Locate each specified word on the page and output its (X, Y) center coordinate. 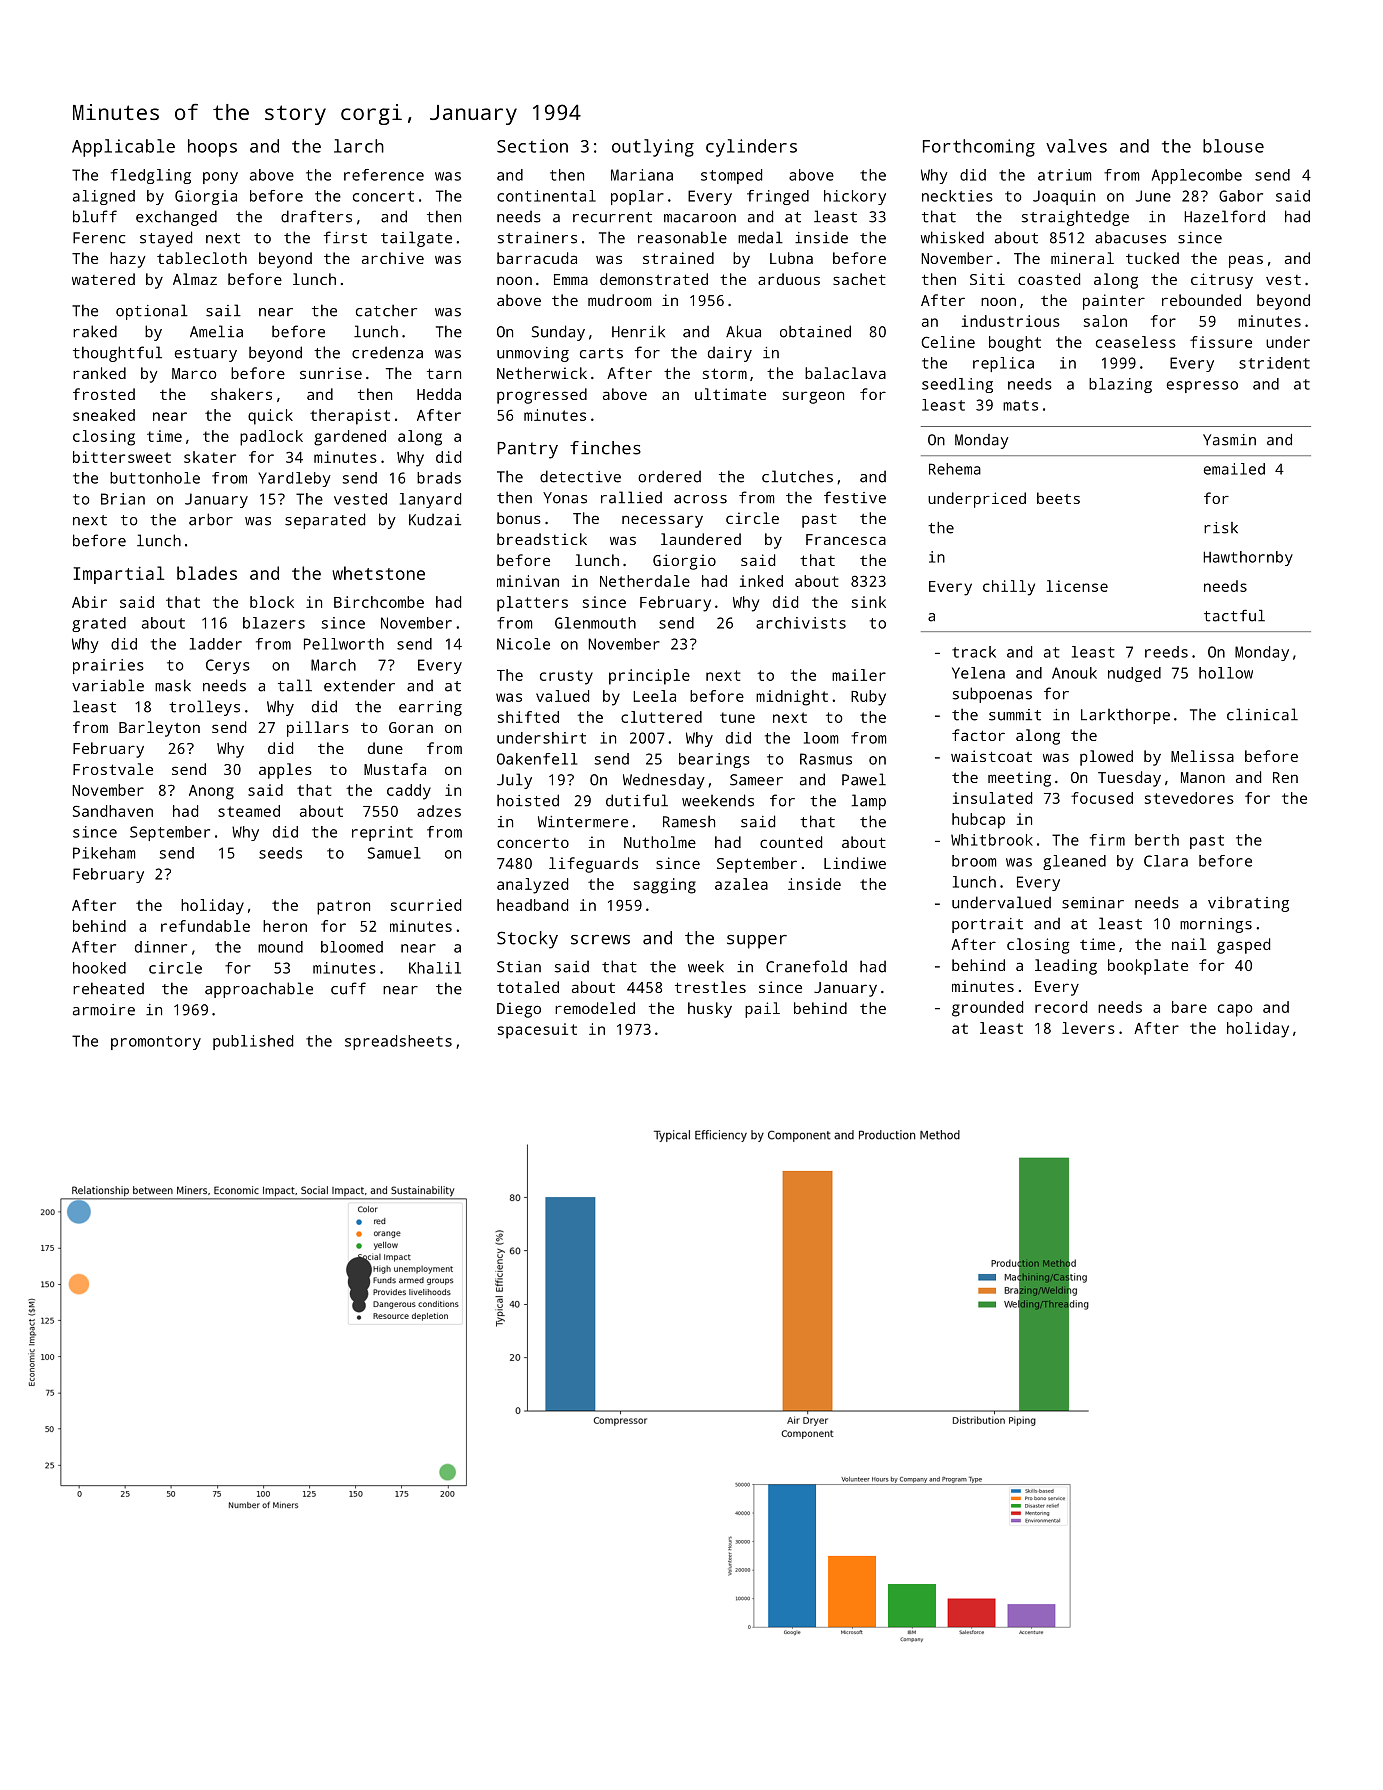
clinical (1262, 714)
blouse (1233, 146)
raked (95, 331)
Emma (571, 279)
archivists (801, 623)
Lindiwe (855, 863)
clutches (797, 476)
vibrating (1248, 904)
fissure (1221, 342)
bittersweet (122, 457)
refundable (205, 926)
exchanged (176, 218)
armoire (104, 1010)
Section (532, 146)
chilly (1009, 588)
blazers (274, 623)
